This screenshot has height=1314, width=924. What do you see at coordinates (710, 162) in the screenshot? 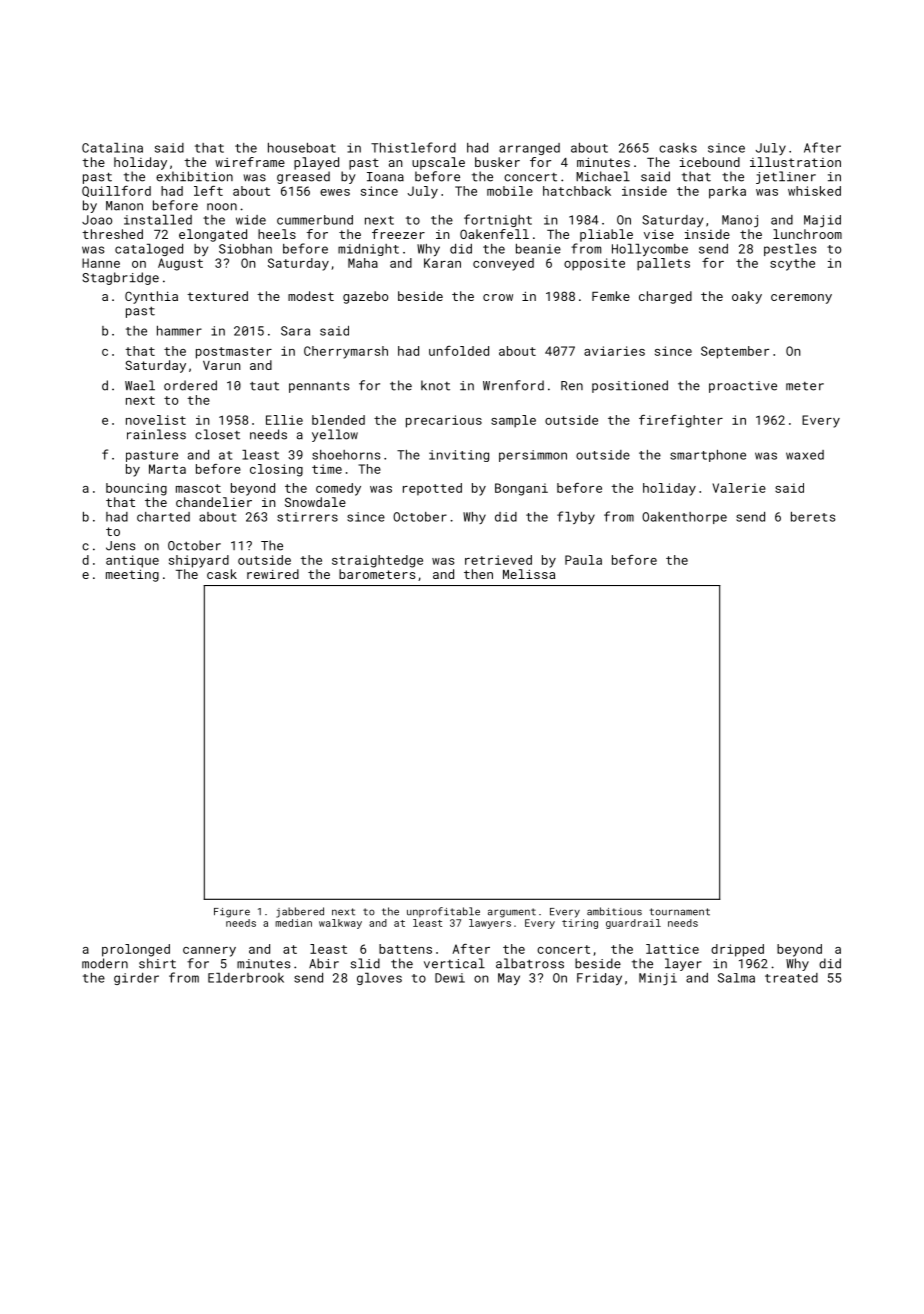
I see `icebound` at bounding box center [710, 162].
